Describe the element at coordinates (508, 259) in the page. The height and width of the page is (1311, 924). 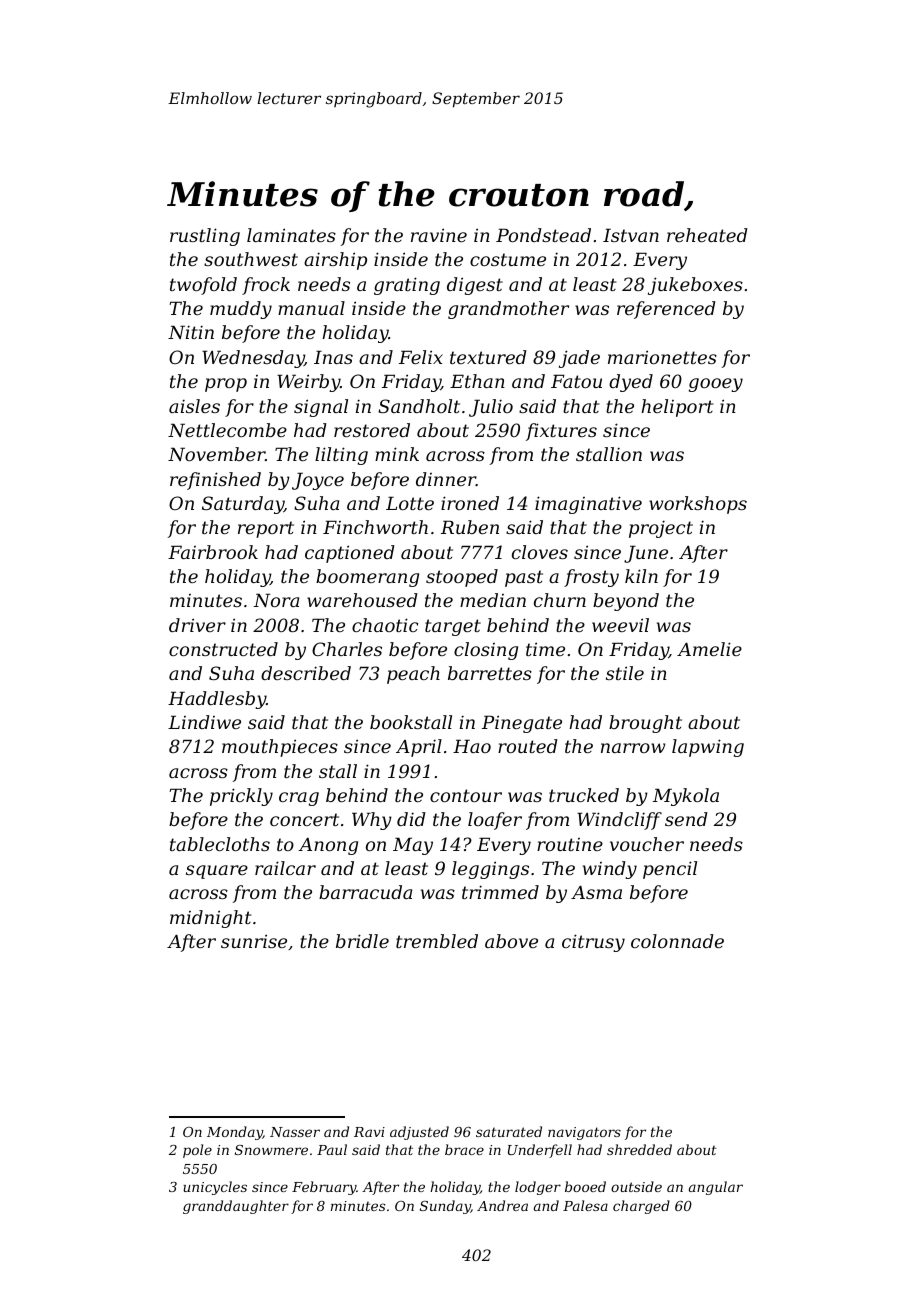
I see `costume` at that location.
